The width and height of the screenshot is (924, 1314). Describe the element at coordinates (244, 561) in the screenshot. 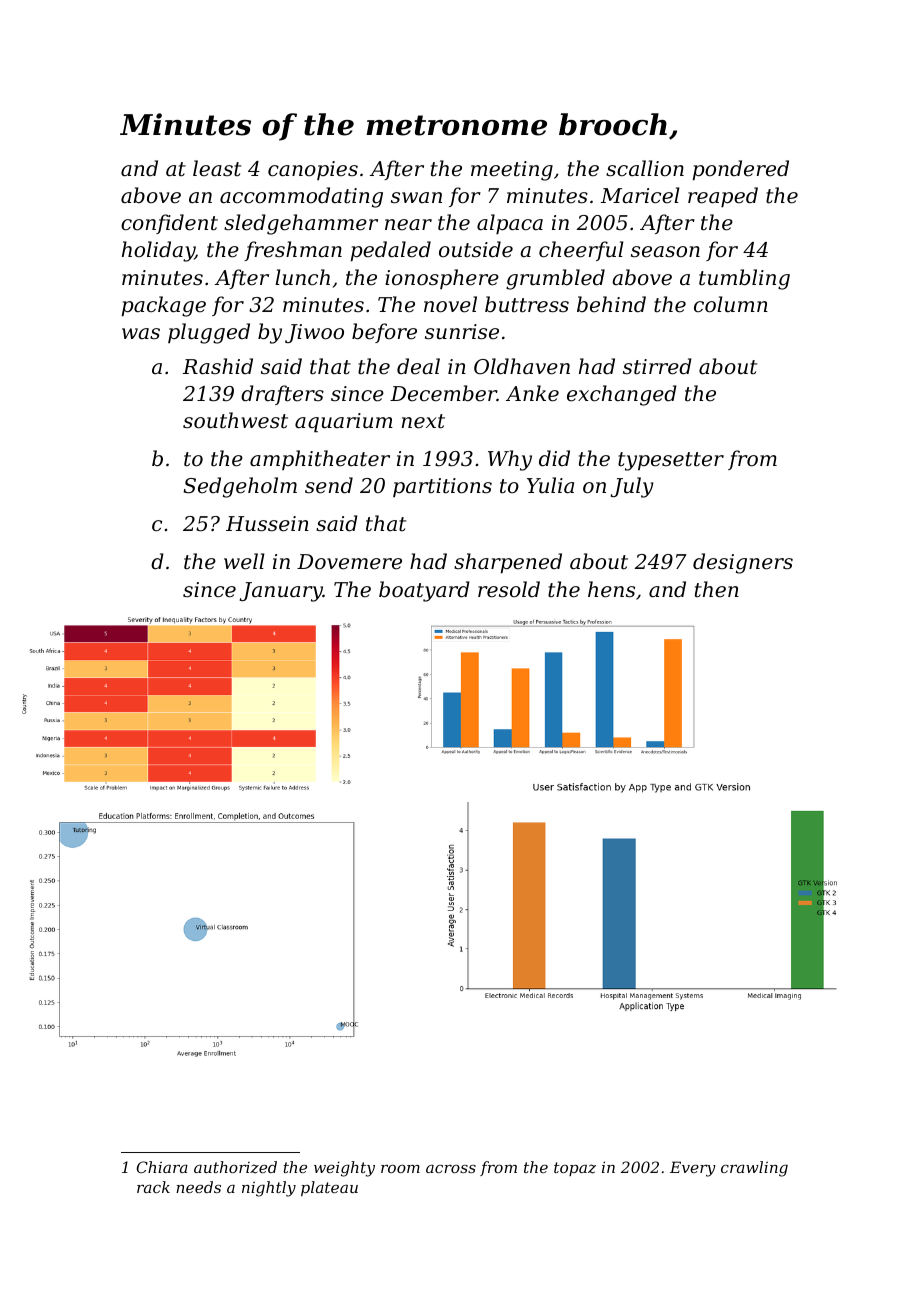

I see `well` at that location.
